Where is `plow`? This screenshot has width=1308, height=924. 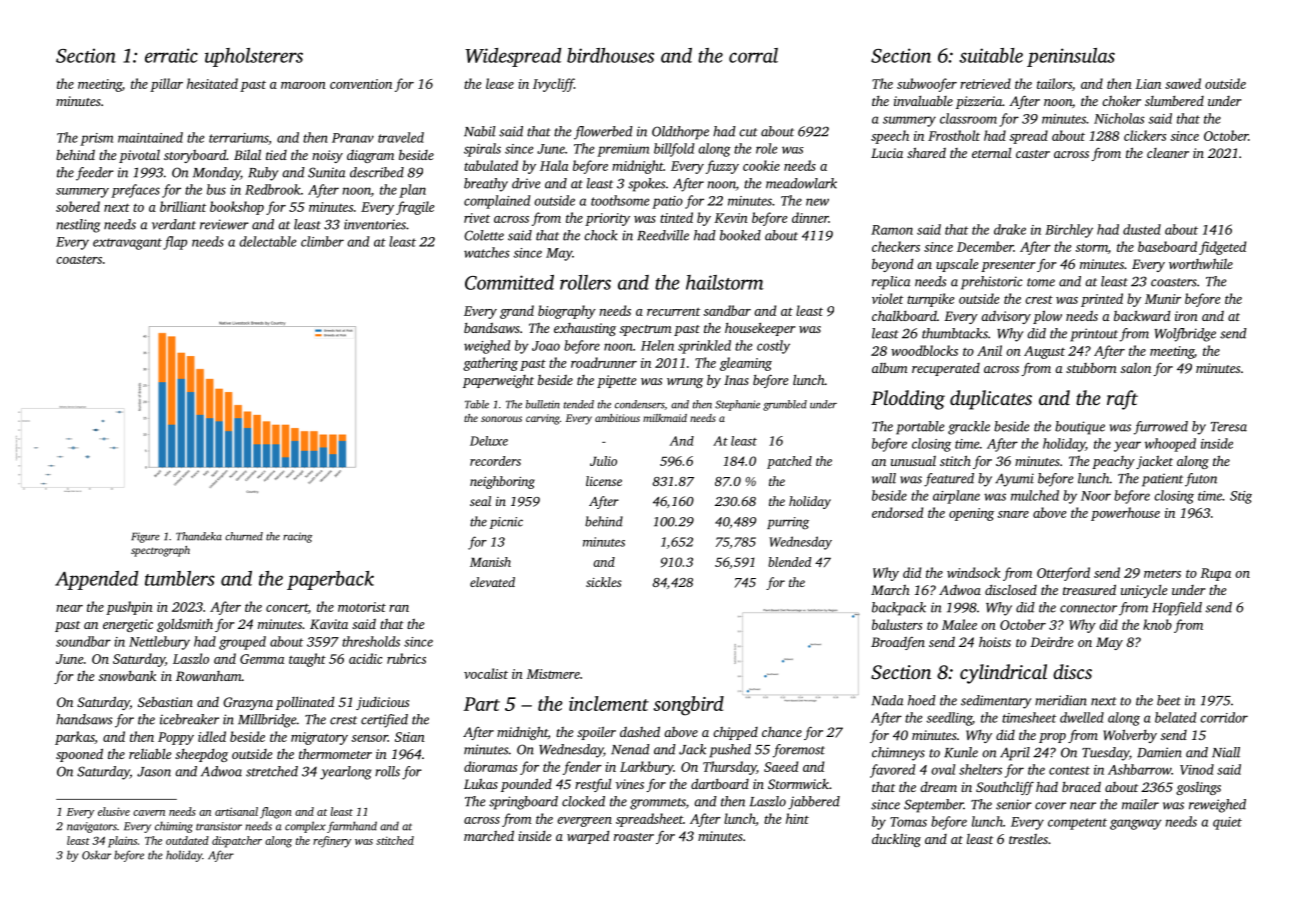
plow is located at coordinates (1047, 317).
